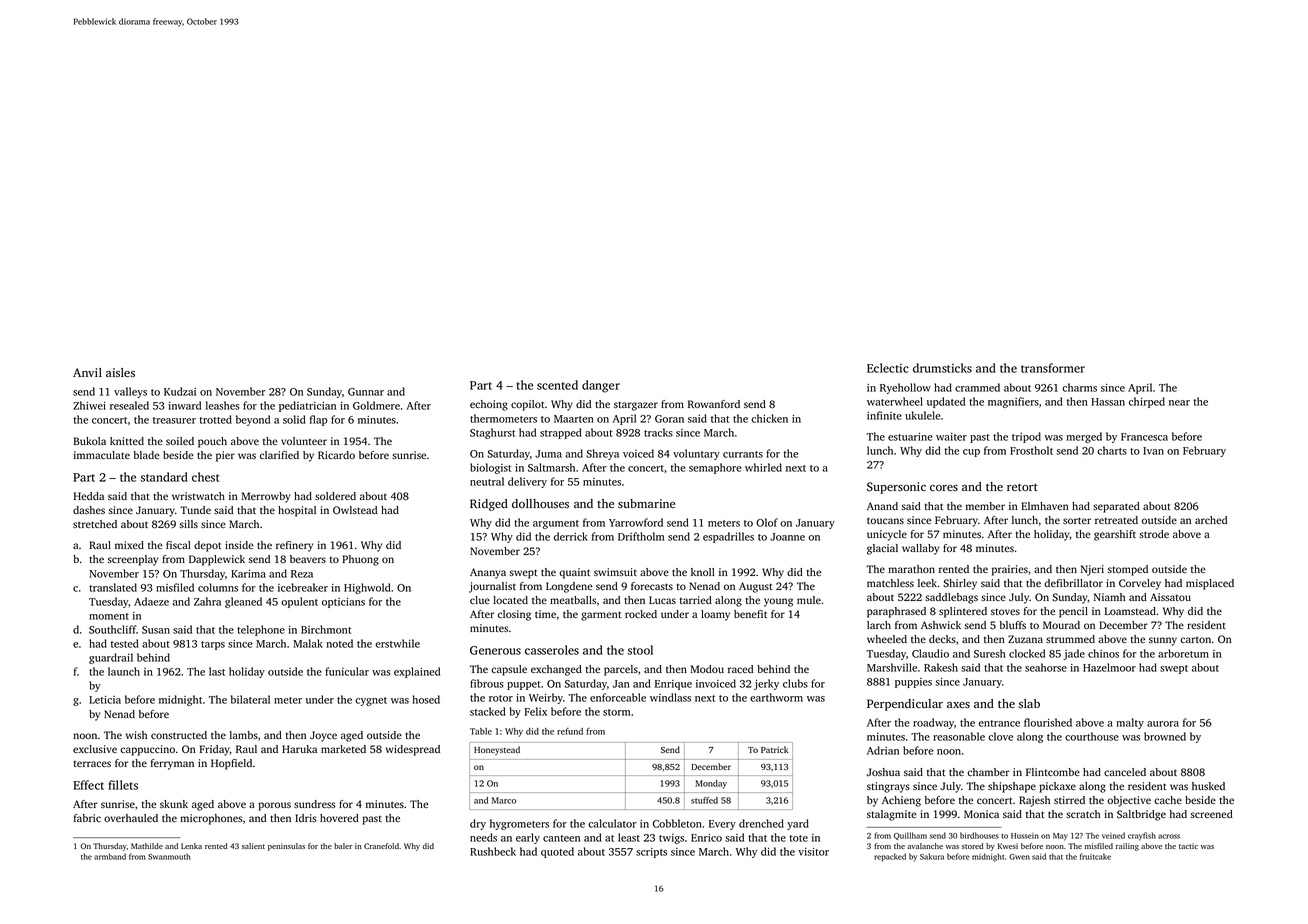  What do you see at coordinates (169, 856) in the screenshot?
I see `Swanmouth` at bounding box center [169, 856].
